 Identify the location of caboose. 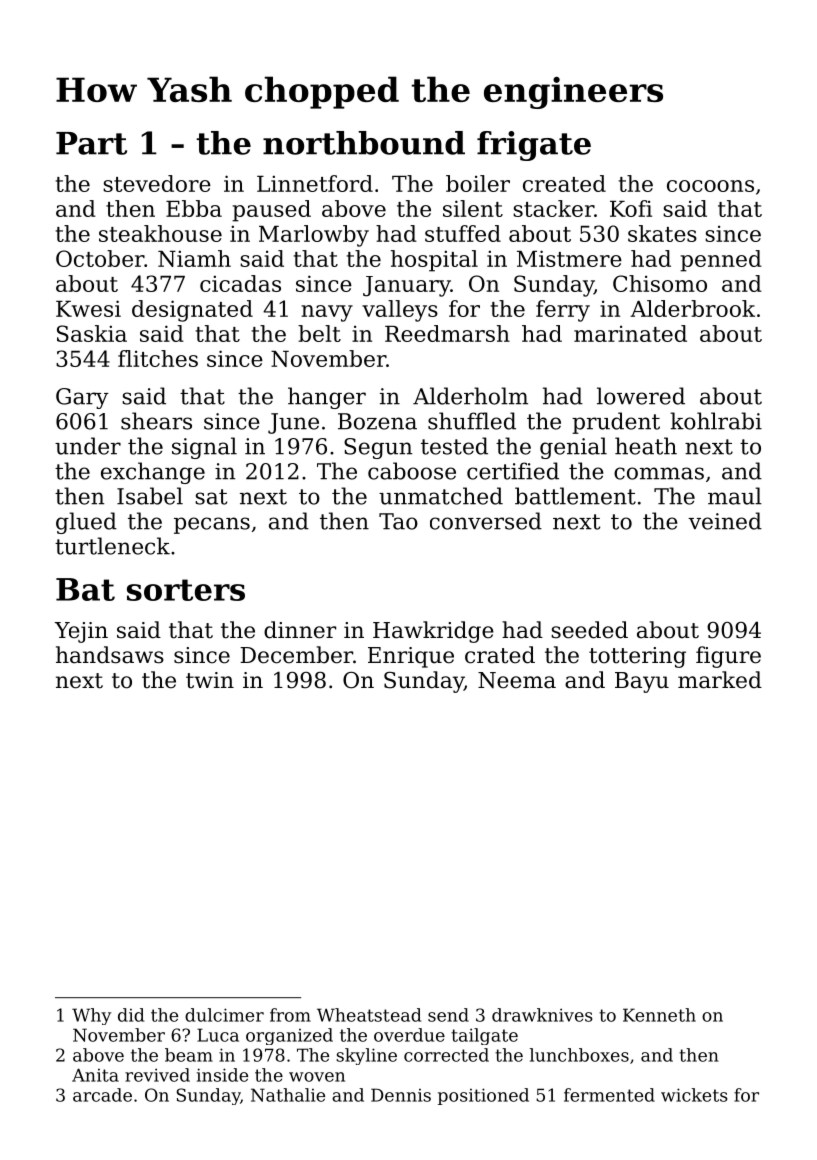
(412, 471).
